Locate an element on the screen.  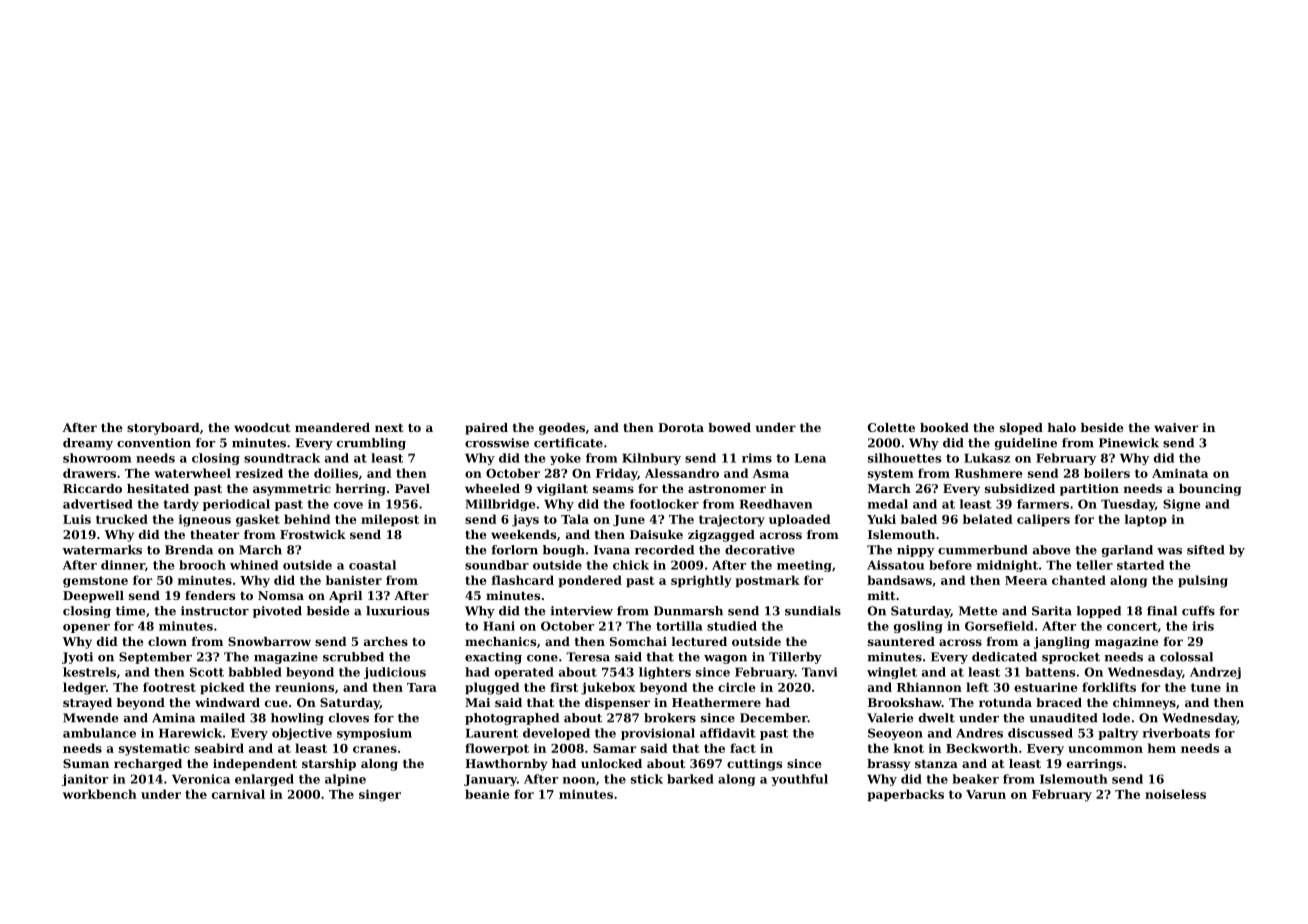
cuffs is located at coordinates (1198, 611).
